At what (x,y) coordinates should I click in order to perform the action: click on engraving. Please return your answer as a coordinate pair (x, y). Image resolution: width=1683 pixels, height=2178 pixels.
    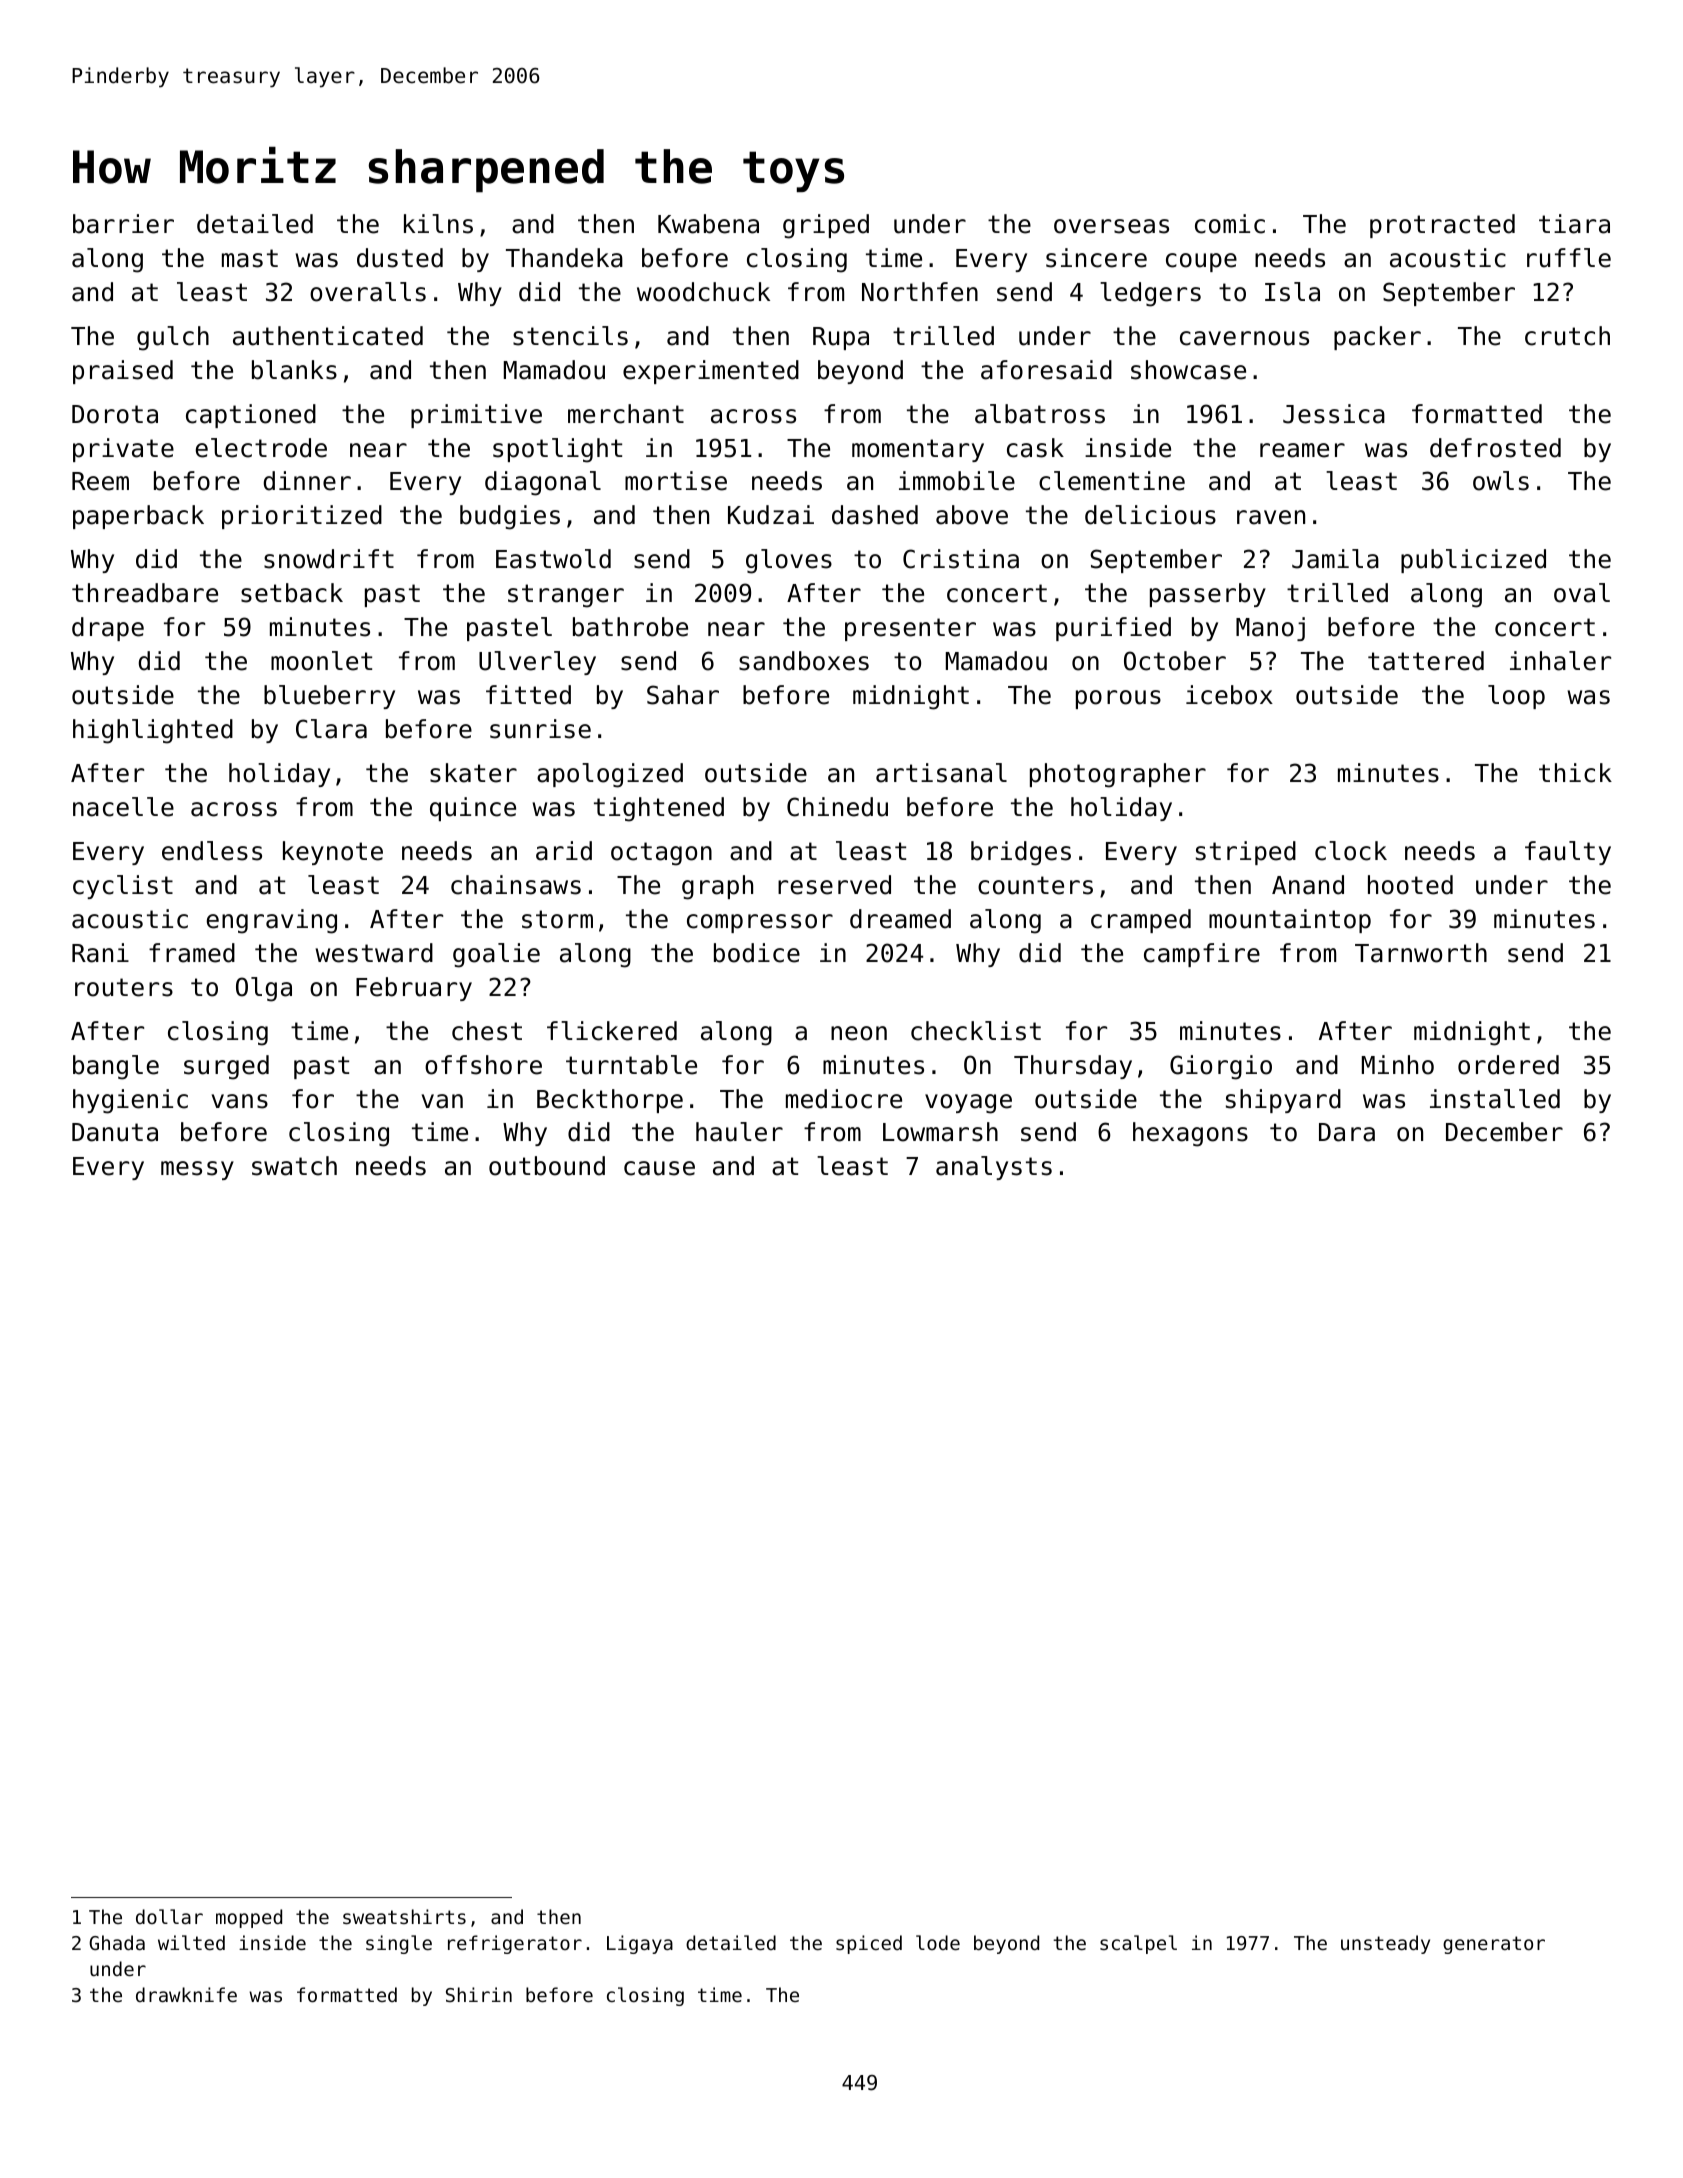
    Looking at the image, I should click on (272, 921).
